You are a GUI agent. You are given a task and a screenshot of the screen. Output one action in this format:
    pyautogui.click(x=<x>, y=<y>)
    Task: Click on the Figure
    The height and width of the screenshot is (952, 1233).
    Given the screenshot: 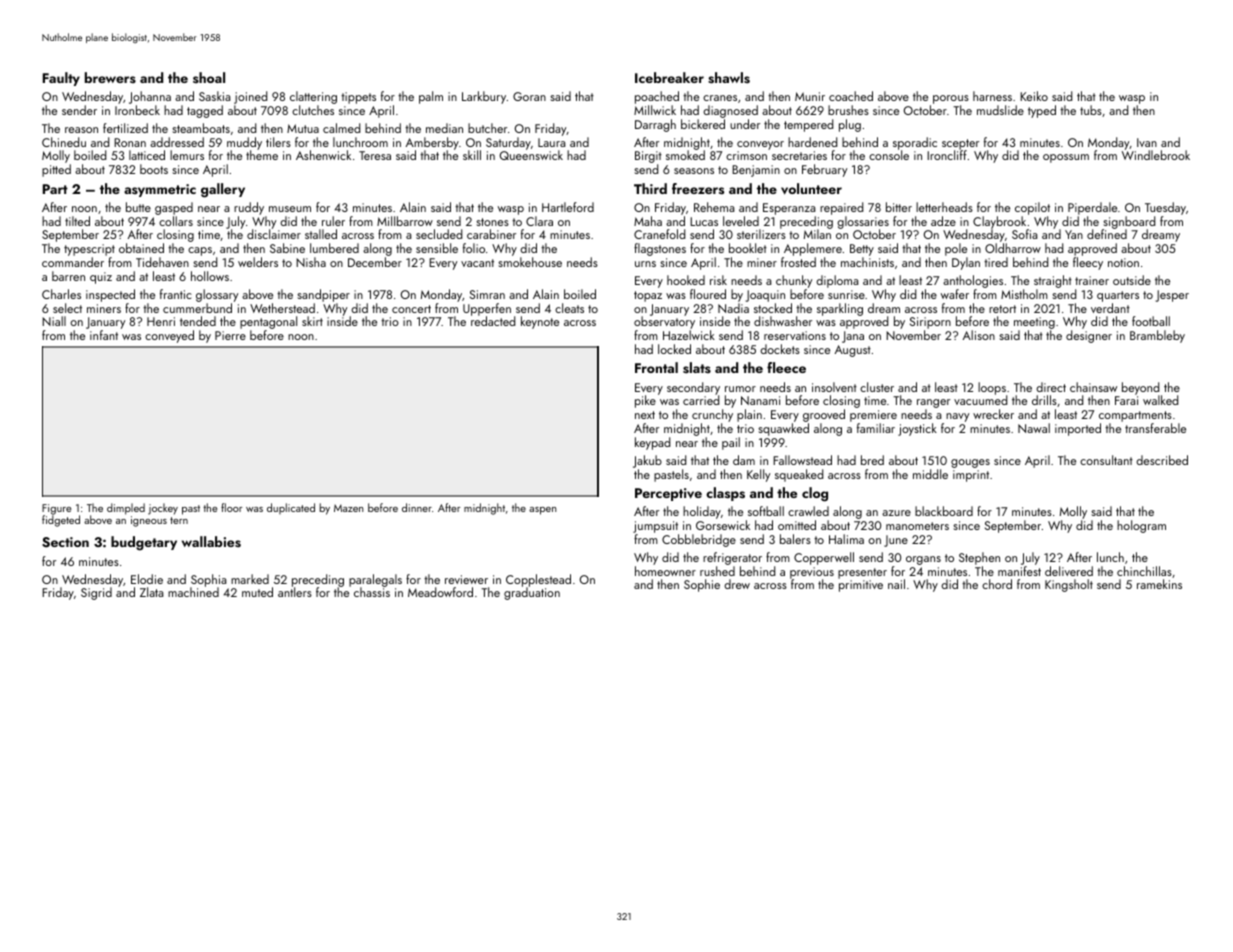 What is the action you would take?
    pyautogui.click(x=56, y=509)
